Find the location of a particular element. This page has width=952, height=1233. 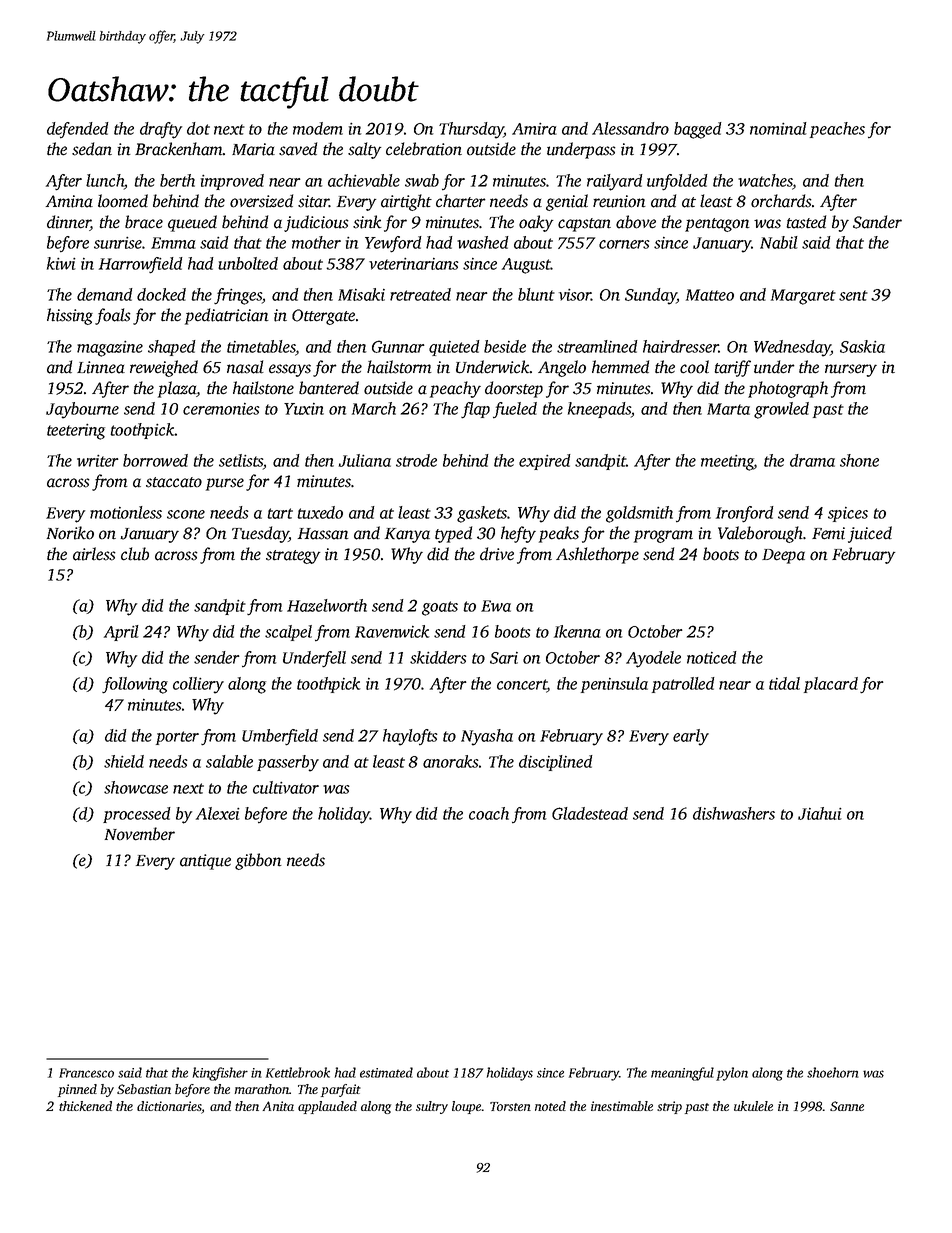

dishwashers is located at coordinates (734, 813).
